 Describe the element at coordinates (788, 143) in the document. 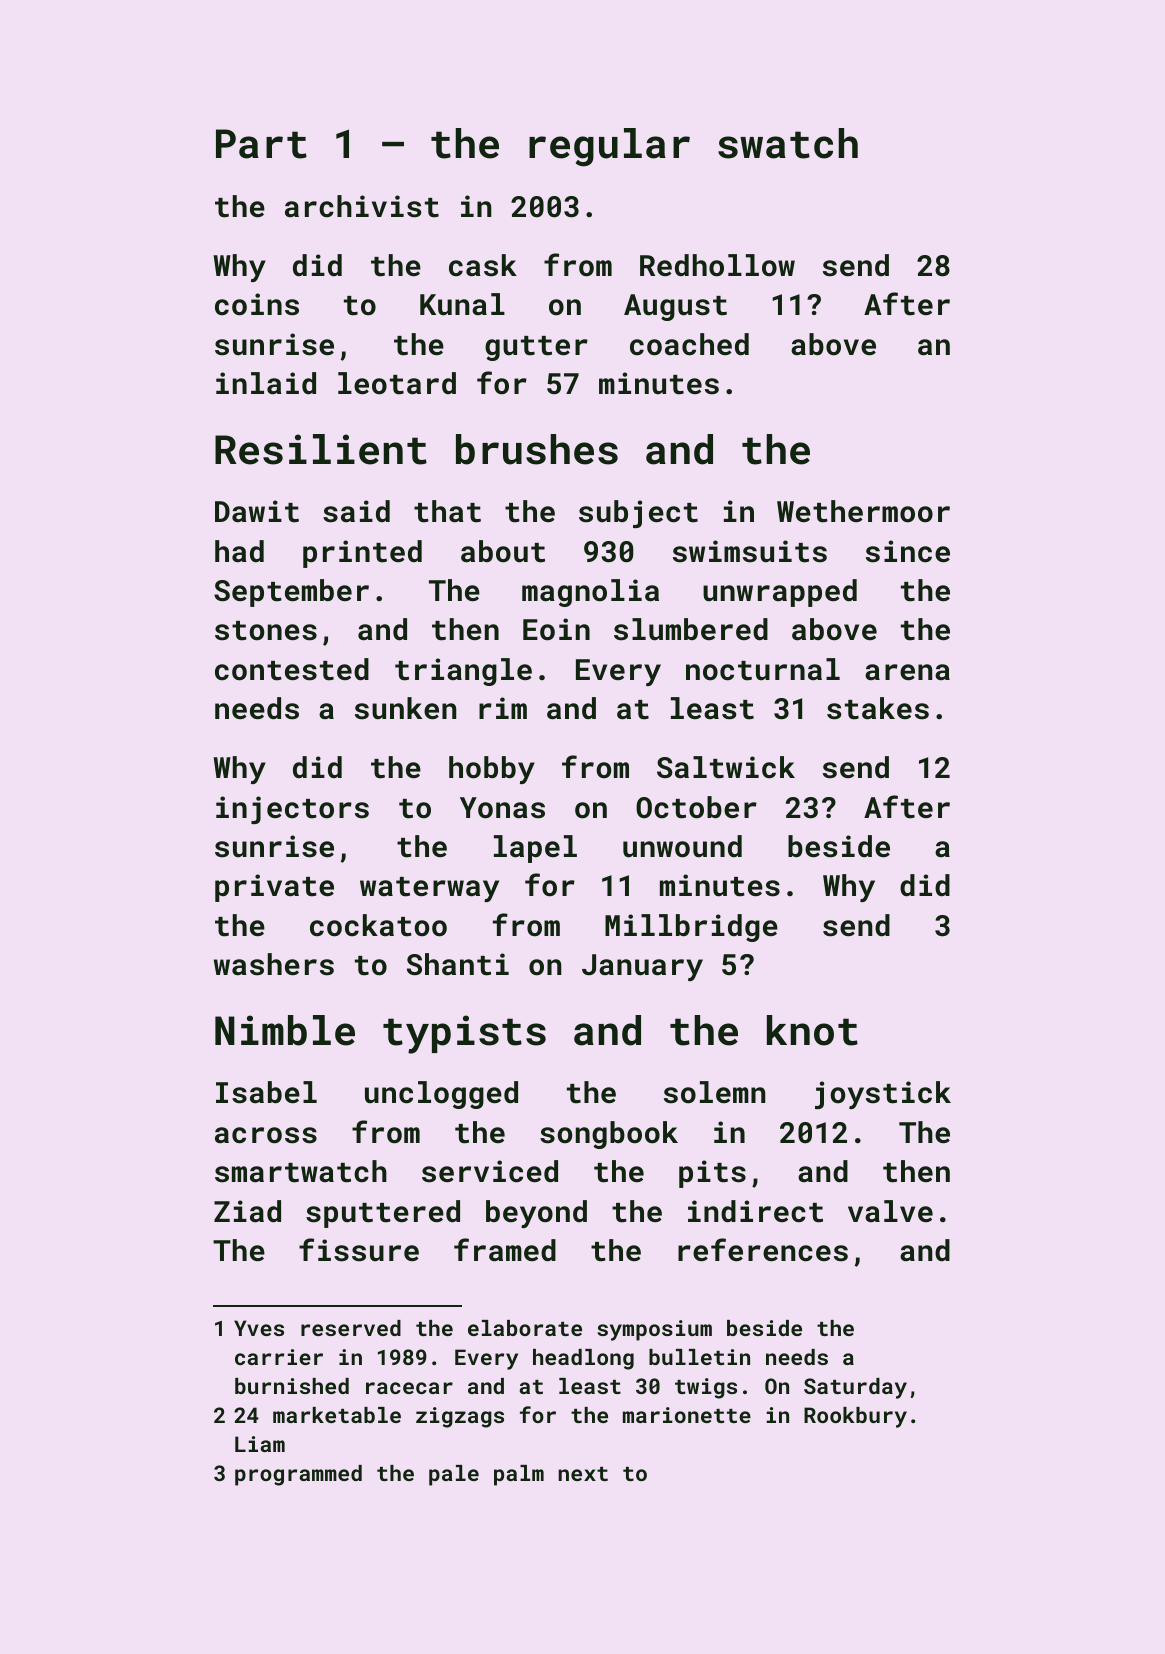

I see `swatch` at that location.
